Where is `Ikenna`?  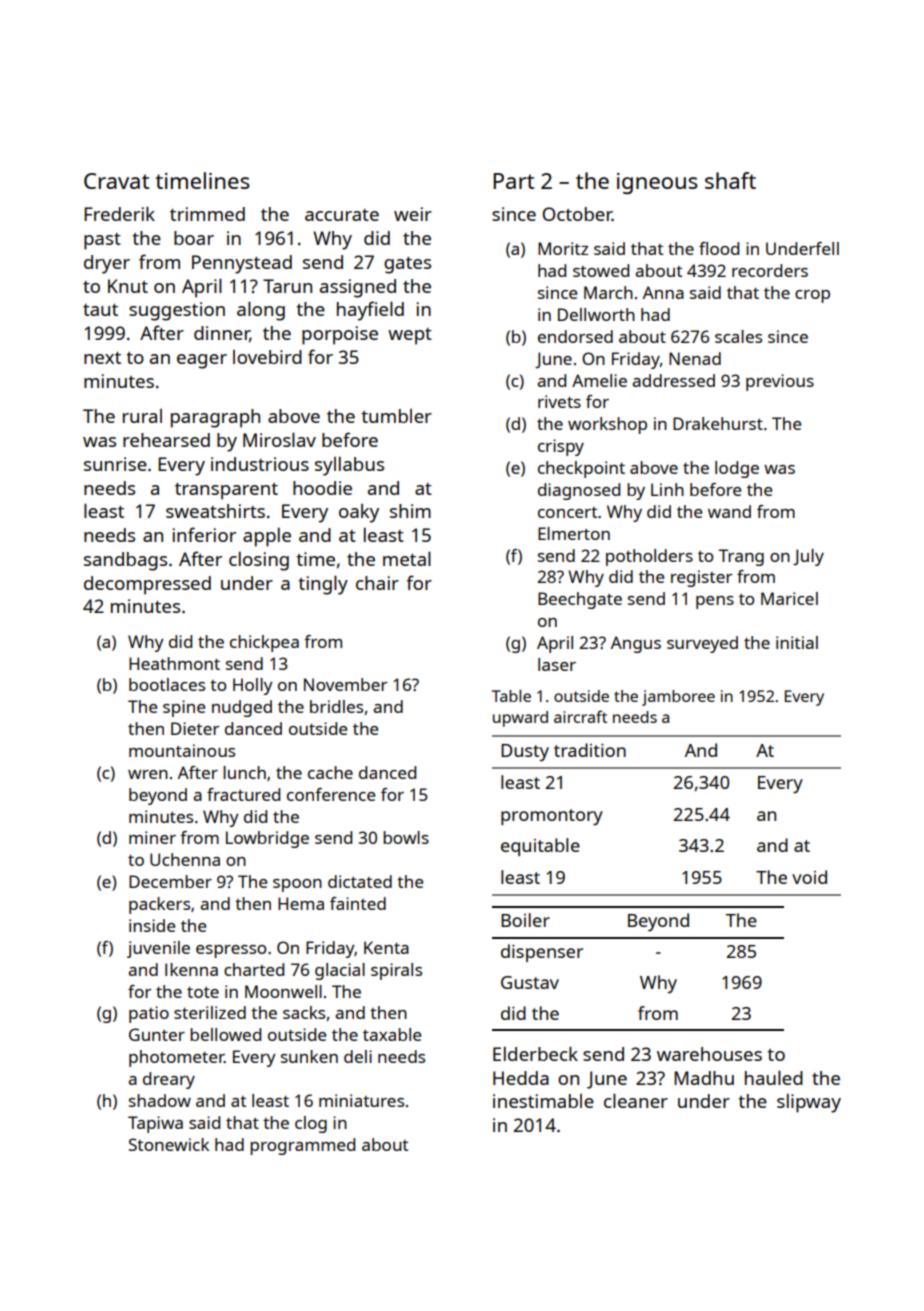
Ikenna is located at coordinates (191, 969).
